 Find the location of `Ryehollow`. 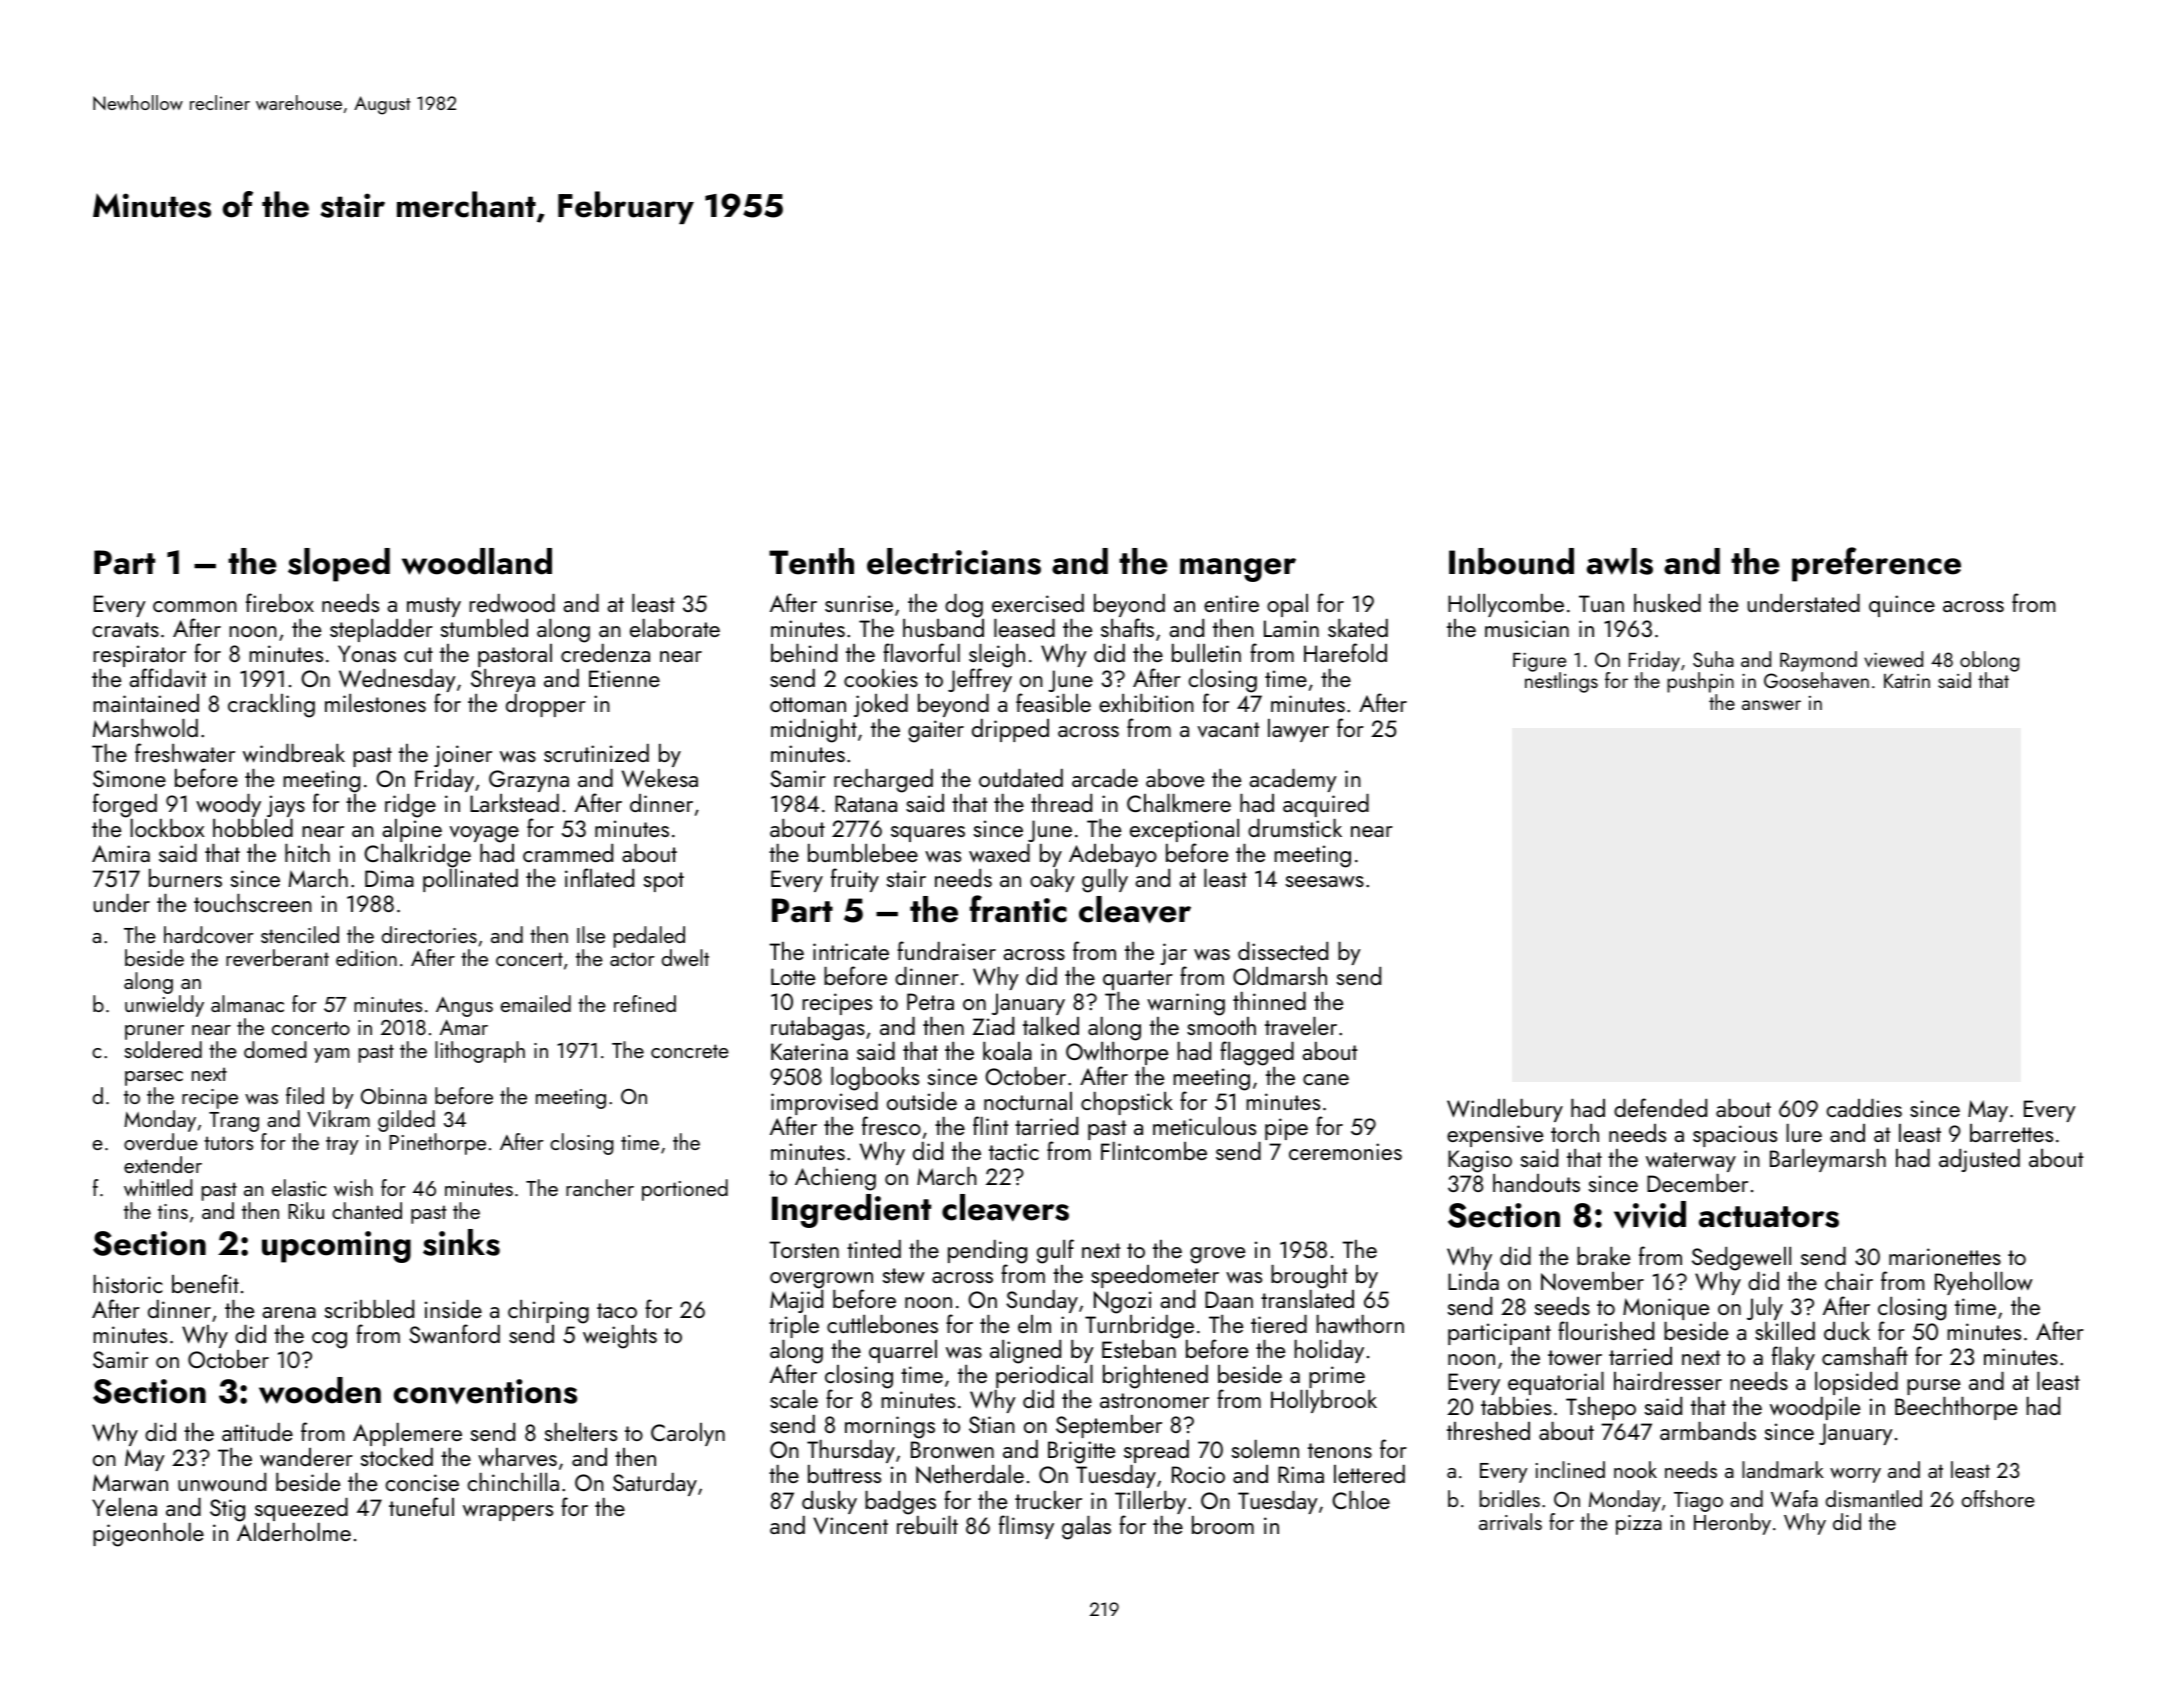

Ryehollow is located at coordinates (1984, 1283).
